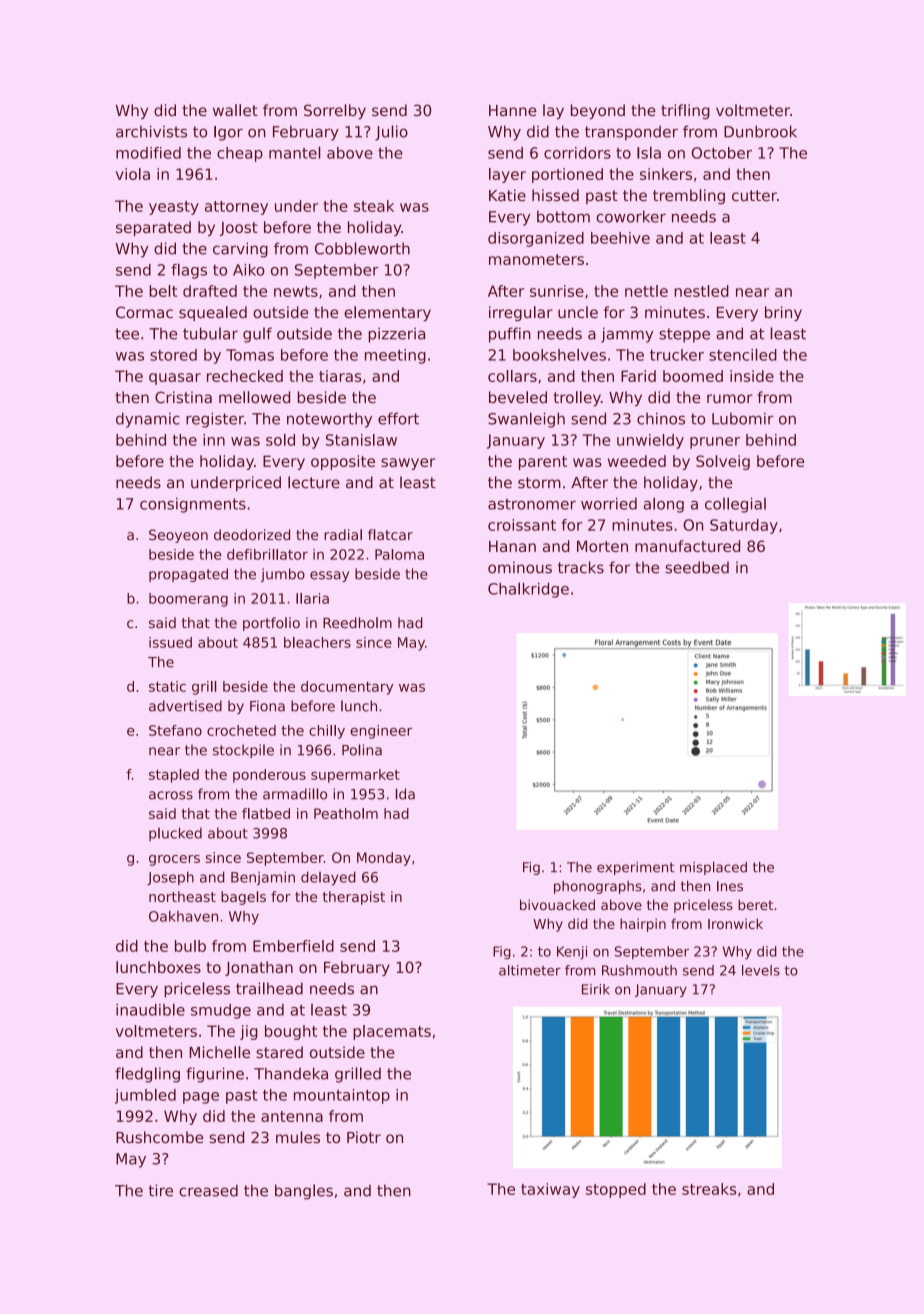 The image size is (924, 1314). What do you see at coordinates (296, 291) in the image?
I see `newts` at bounding box center [296, 291].
